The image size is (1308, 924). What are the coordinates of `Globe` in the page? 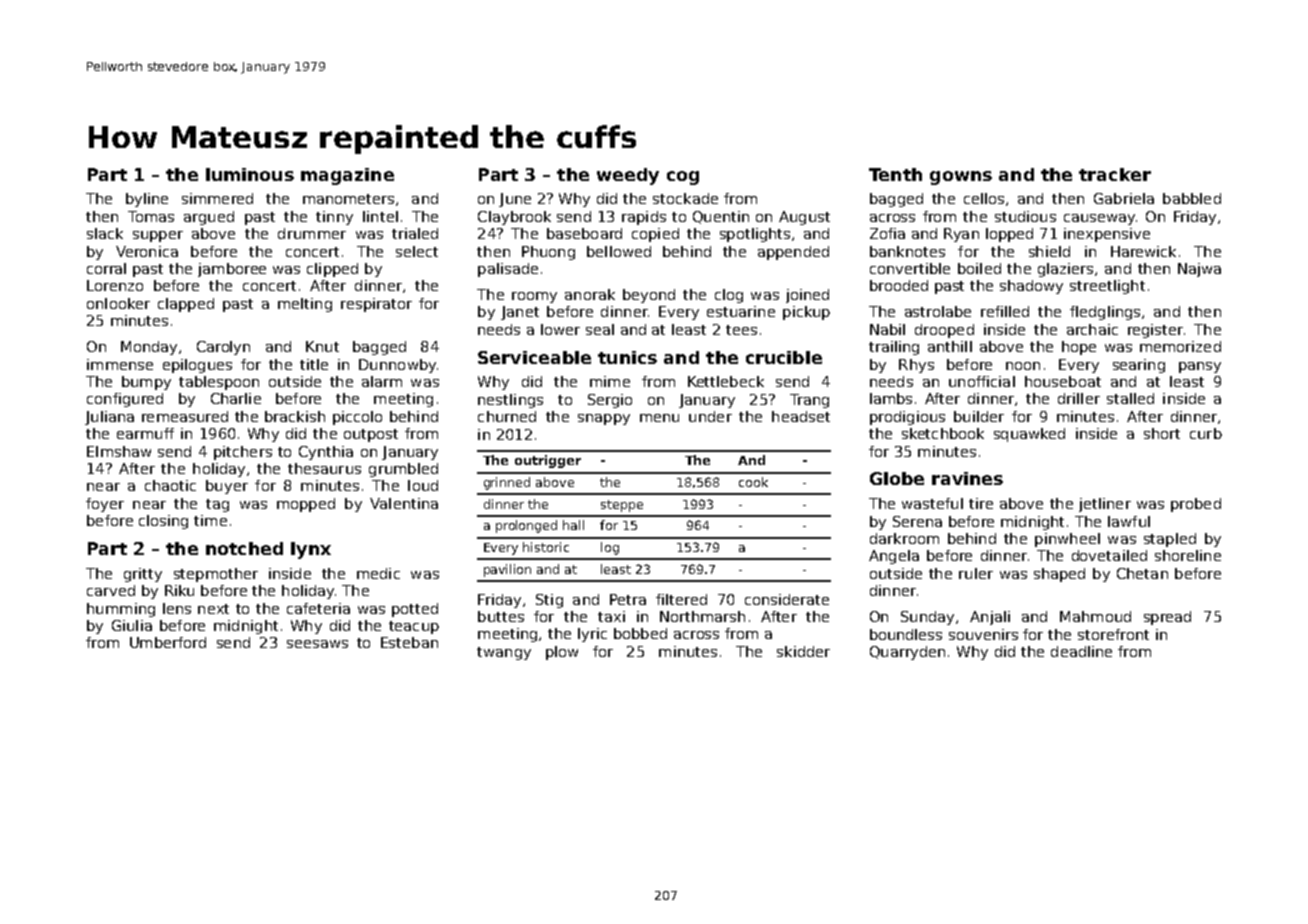 It's located at (897, 478).
